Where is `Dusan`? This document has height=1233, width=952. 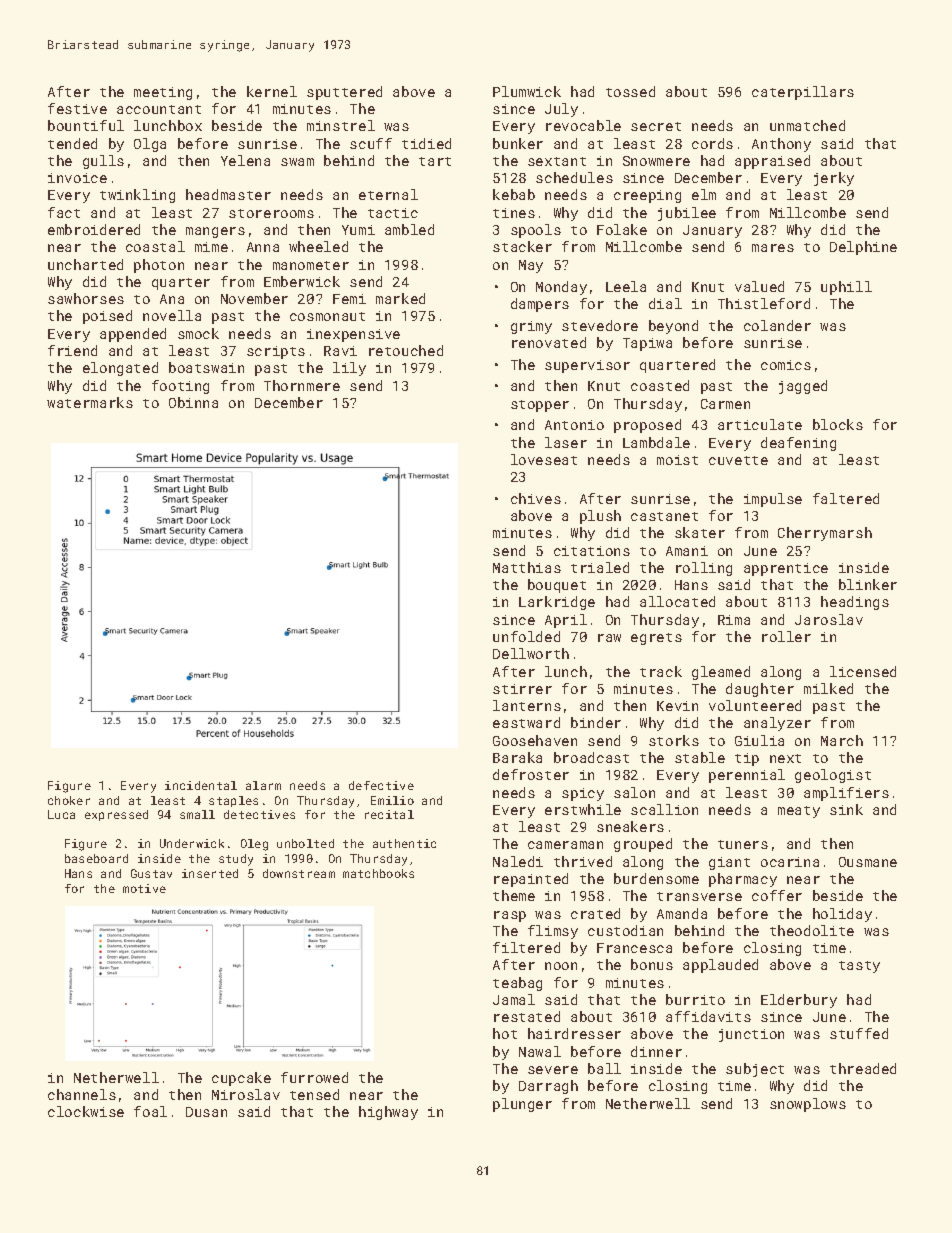 Dusan is located at coordinates (206, 1112).
